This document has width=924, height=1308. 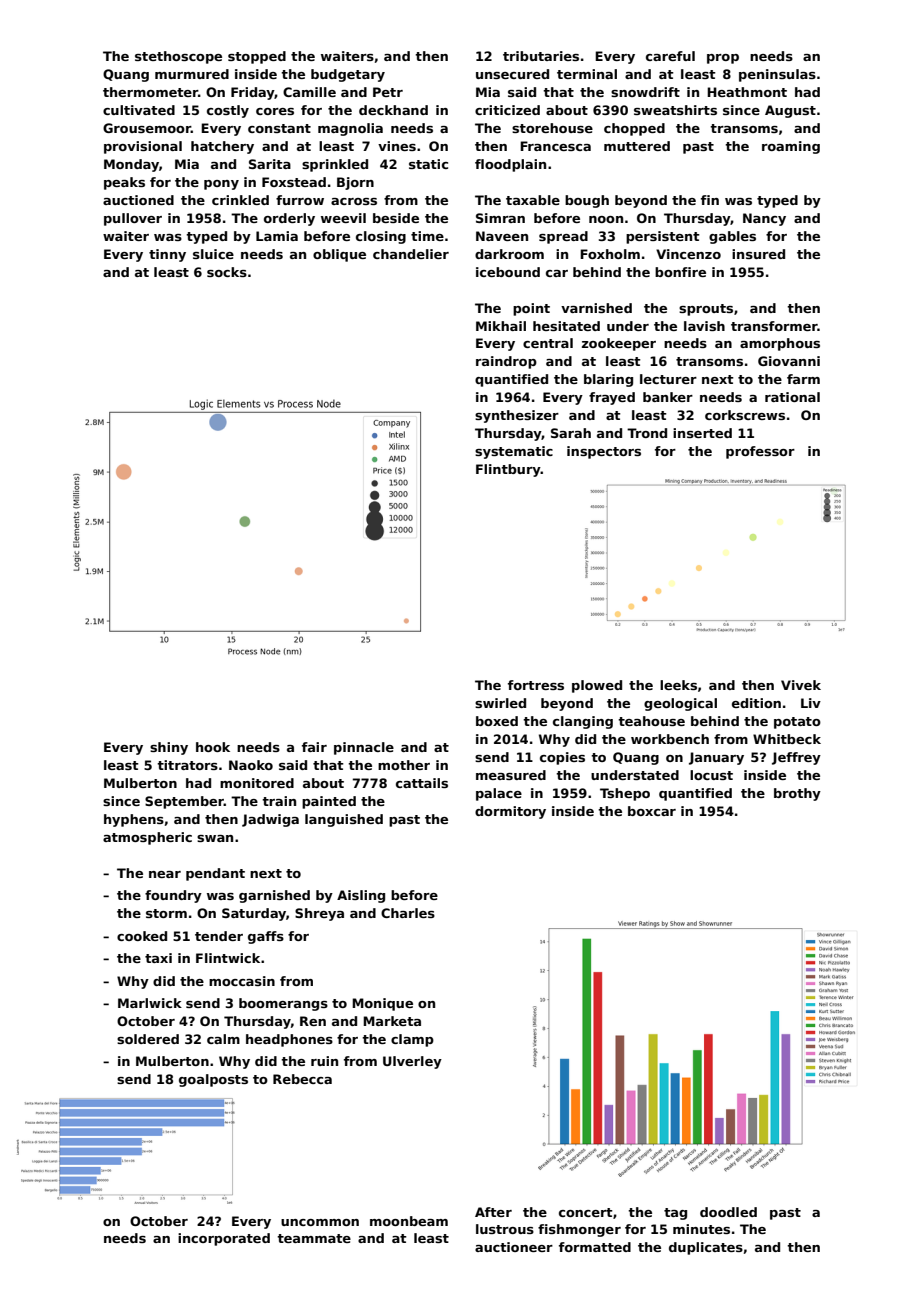 I want to click on inserted, so click(x=702, y=433).
